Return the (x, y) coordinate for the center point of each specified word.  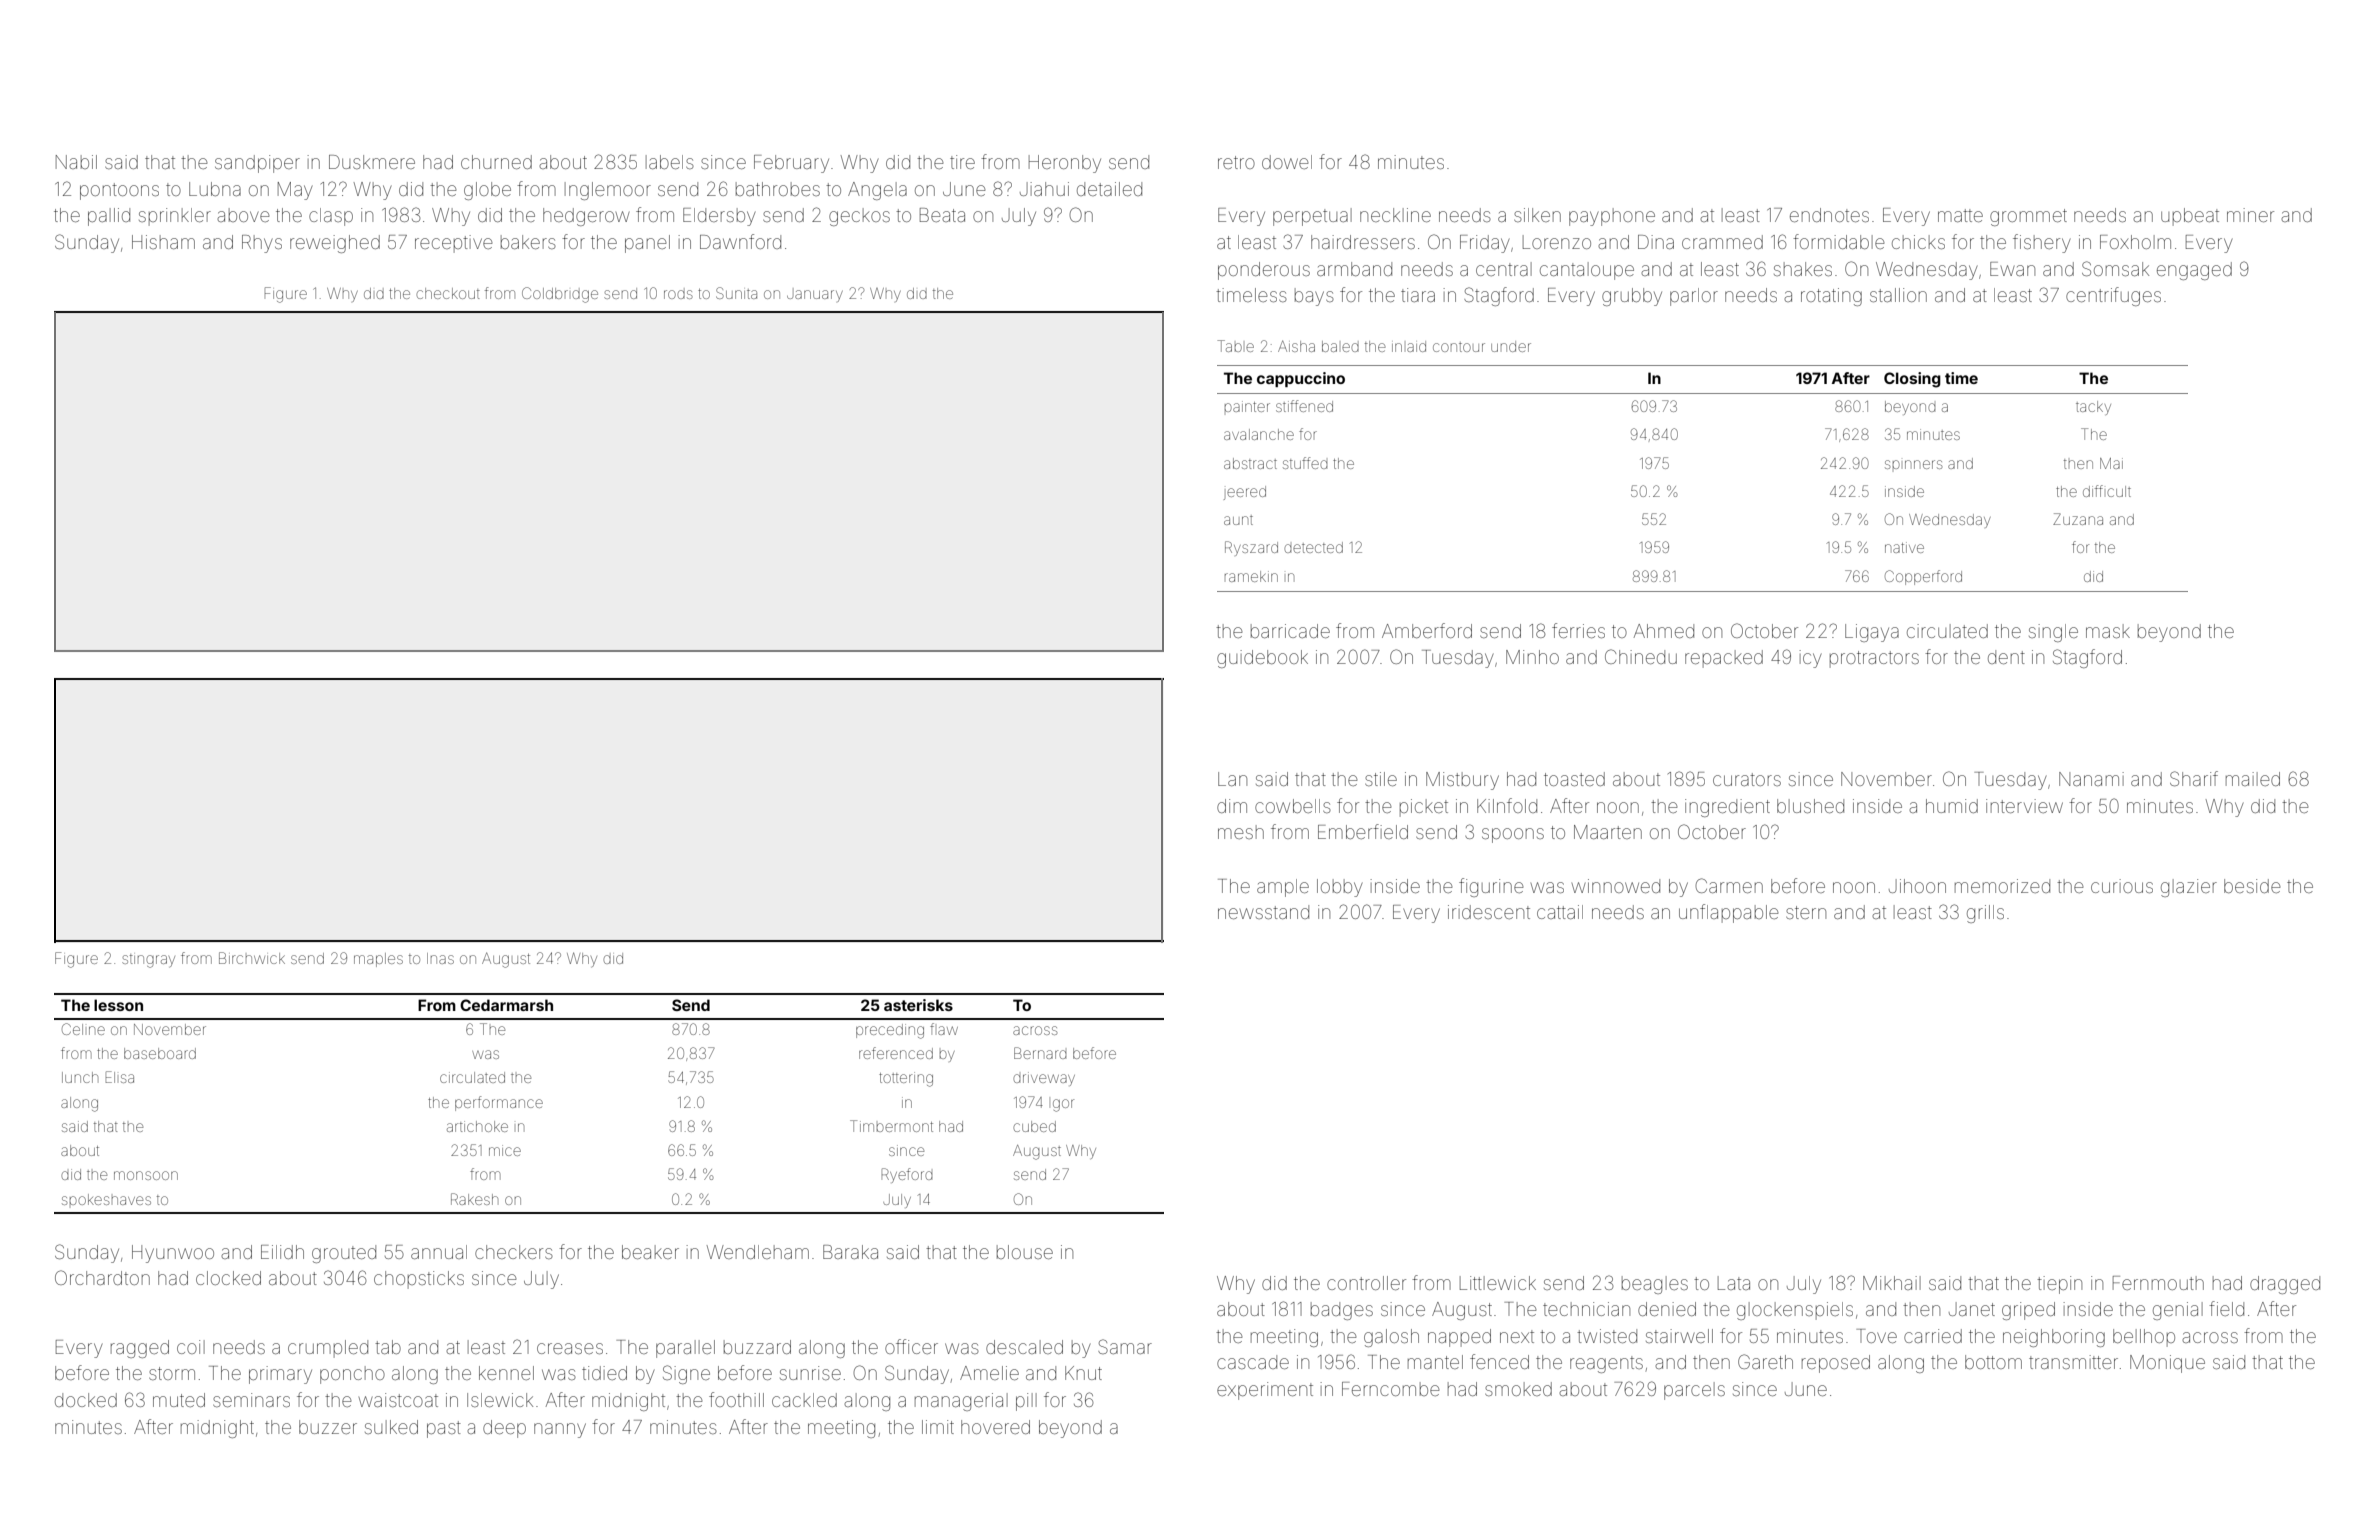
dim (1232, 806)
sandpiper (257, 164)
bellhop (2144, 1338)
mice (505, 1150)
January (815, 296)
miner (2250, 215)
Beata (942, 215)
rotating (1831, 297)
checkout (448, 293)
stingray (148, 961)
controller (1366, 1283)
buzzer (328, 1427)
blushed (1810, 806)
